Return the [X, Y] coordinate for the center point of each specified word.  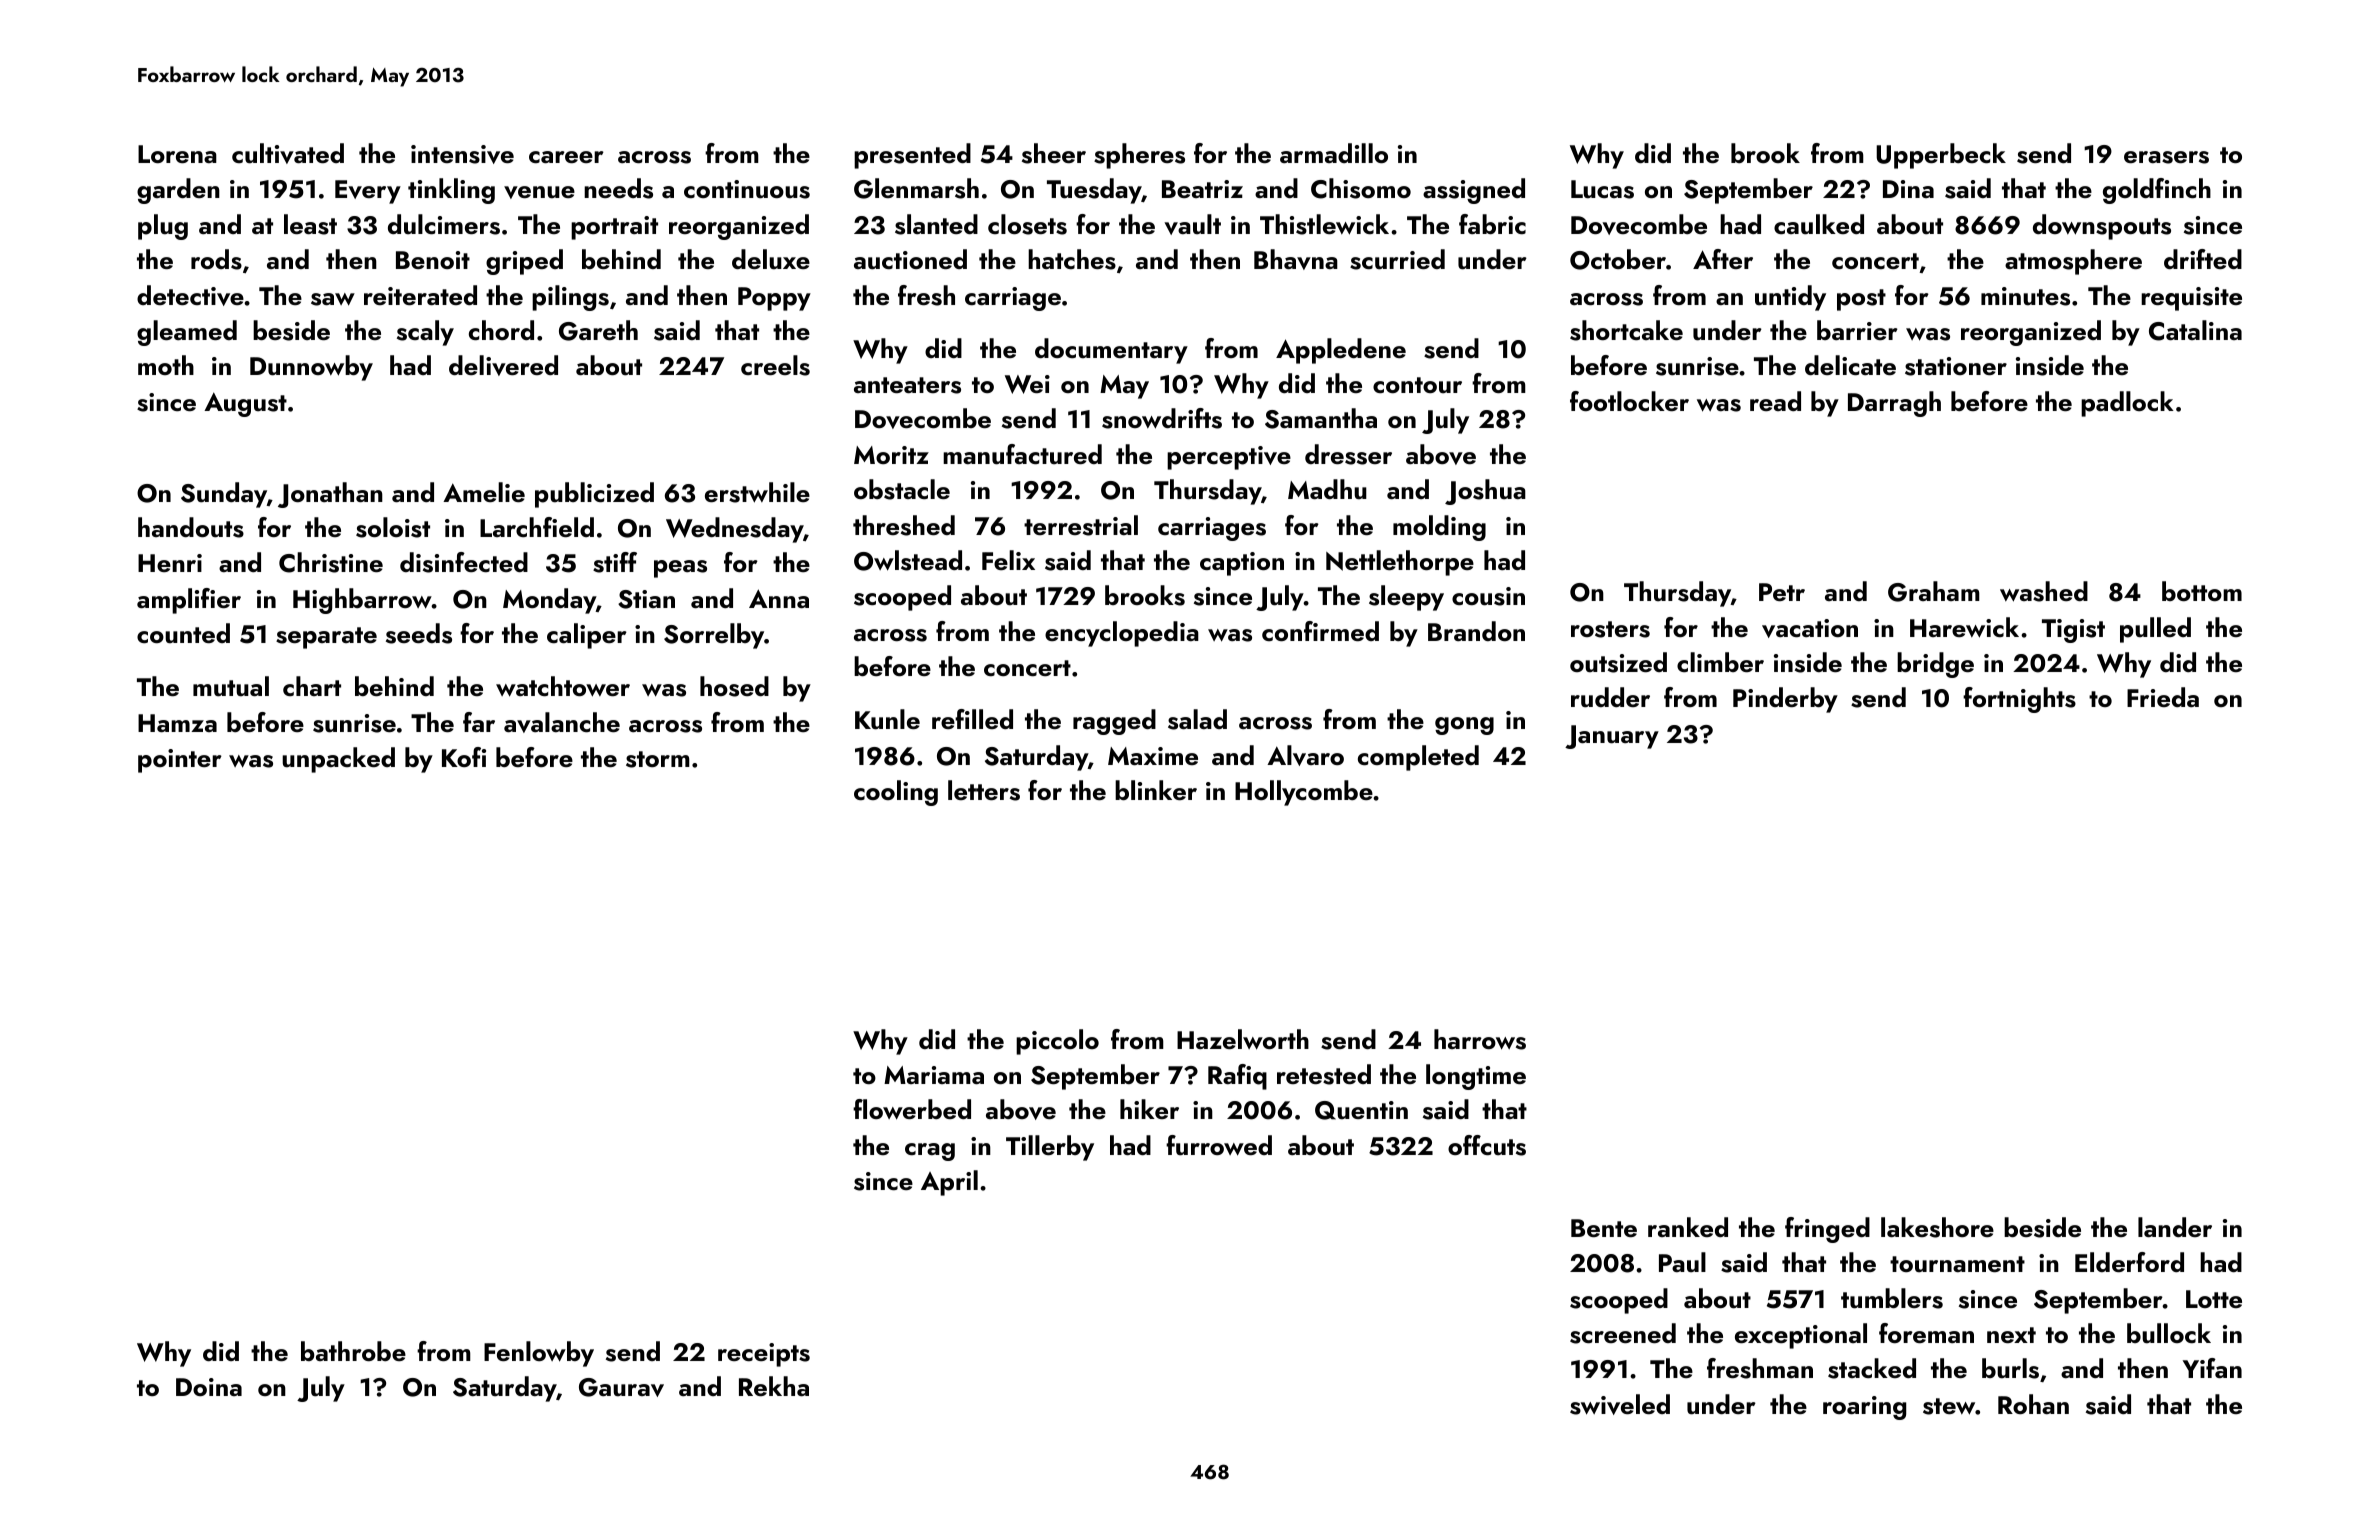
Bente [1604, 1228]
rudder [1610, 697]
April [949, 1183]
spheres [1139, 156]
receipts [764, 1355]
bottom [2202, 591]
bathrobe [353, 1351]
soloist [393, 527]
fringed [1827, 1230]
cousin [1488, 596]
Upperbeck [1941, 156]
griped [524, 262]
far [479, 722]
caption [1242, 564]
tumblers [1892, 1298]
